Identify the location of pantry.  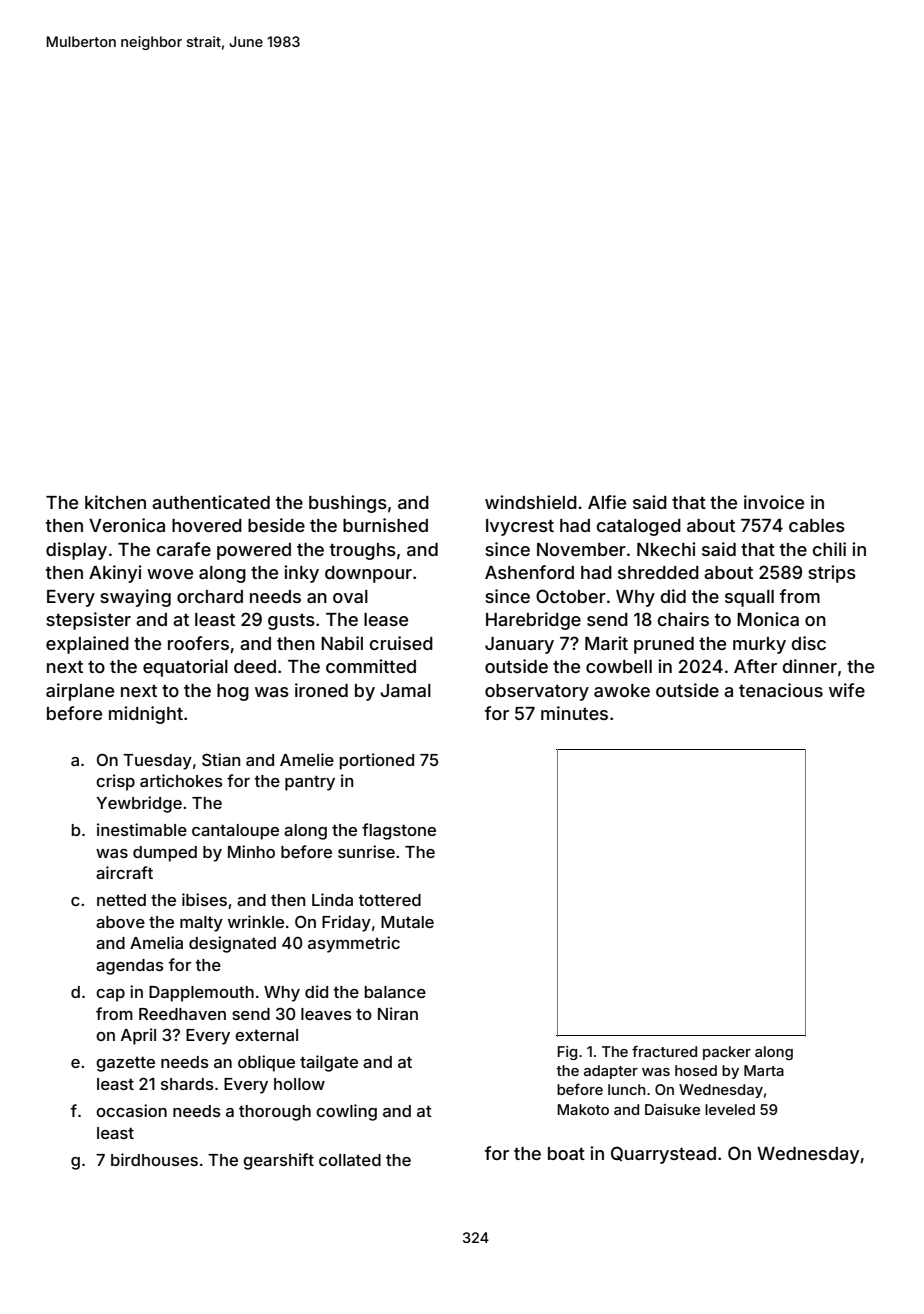
(310, 783).
